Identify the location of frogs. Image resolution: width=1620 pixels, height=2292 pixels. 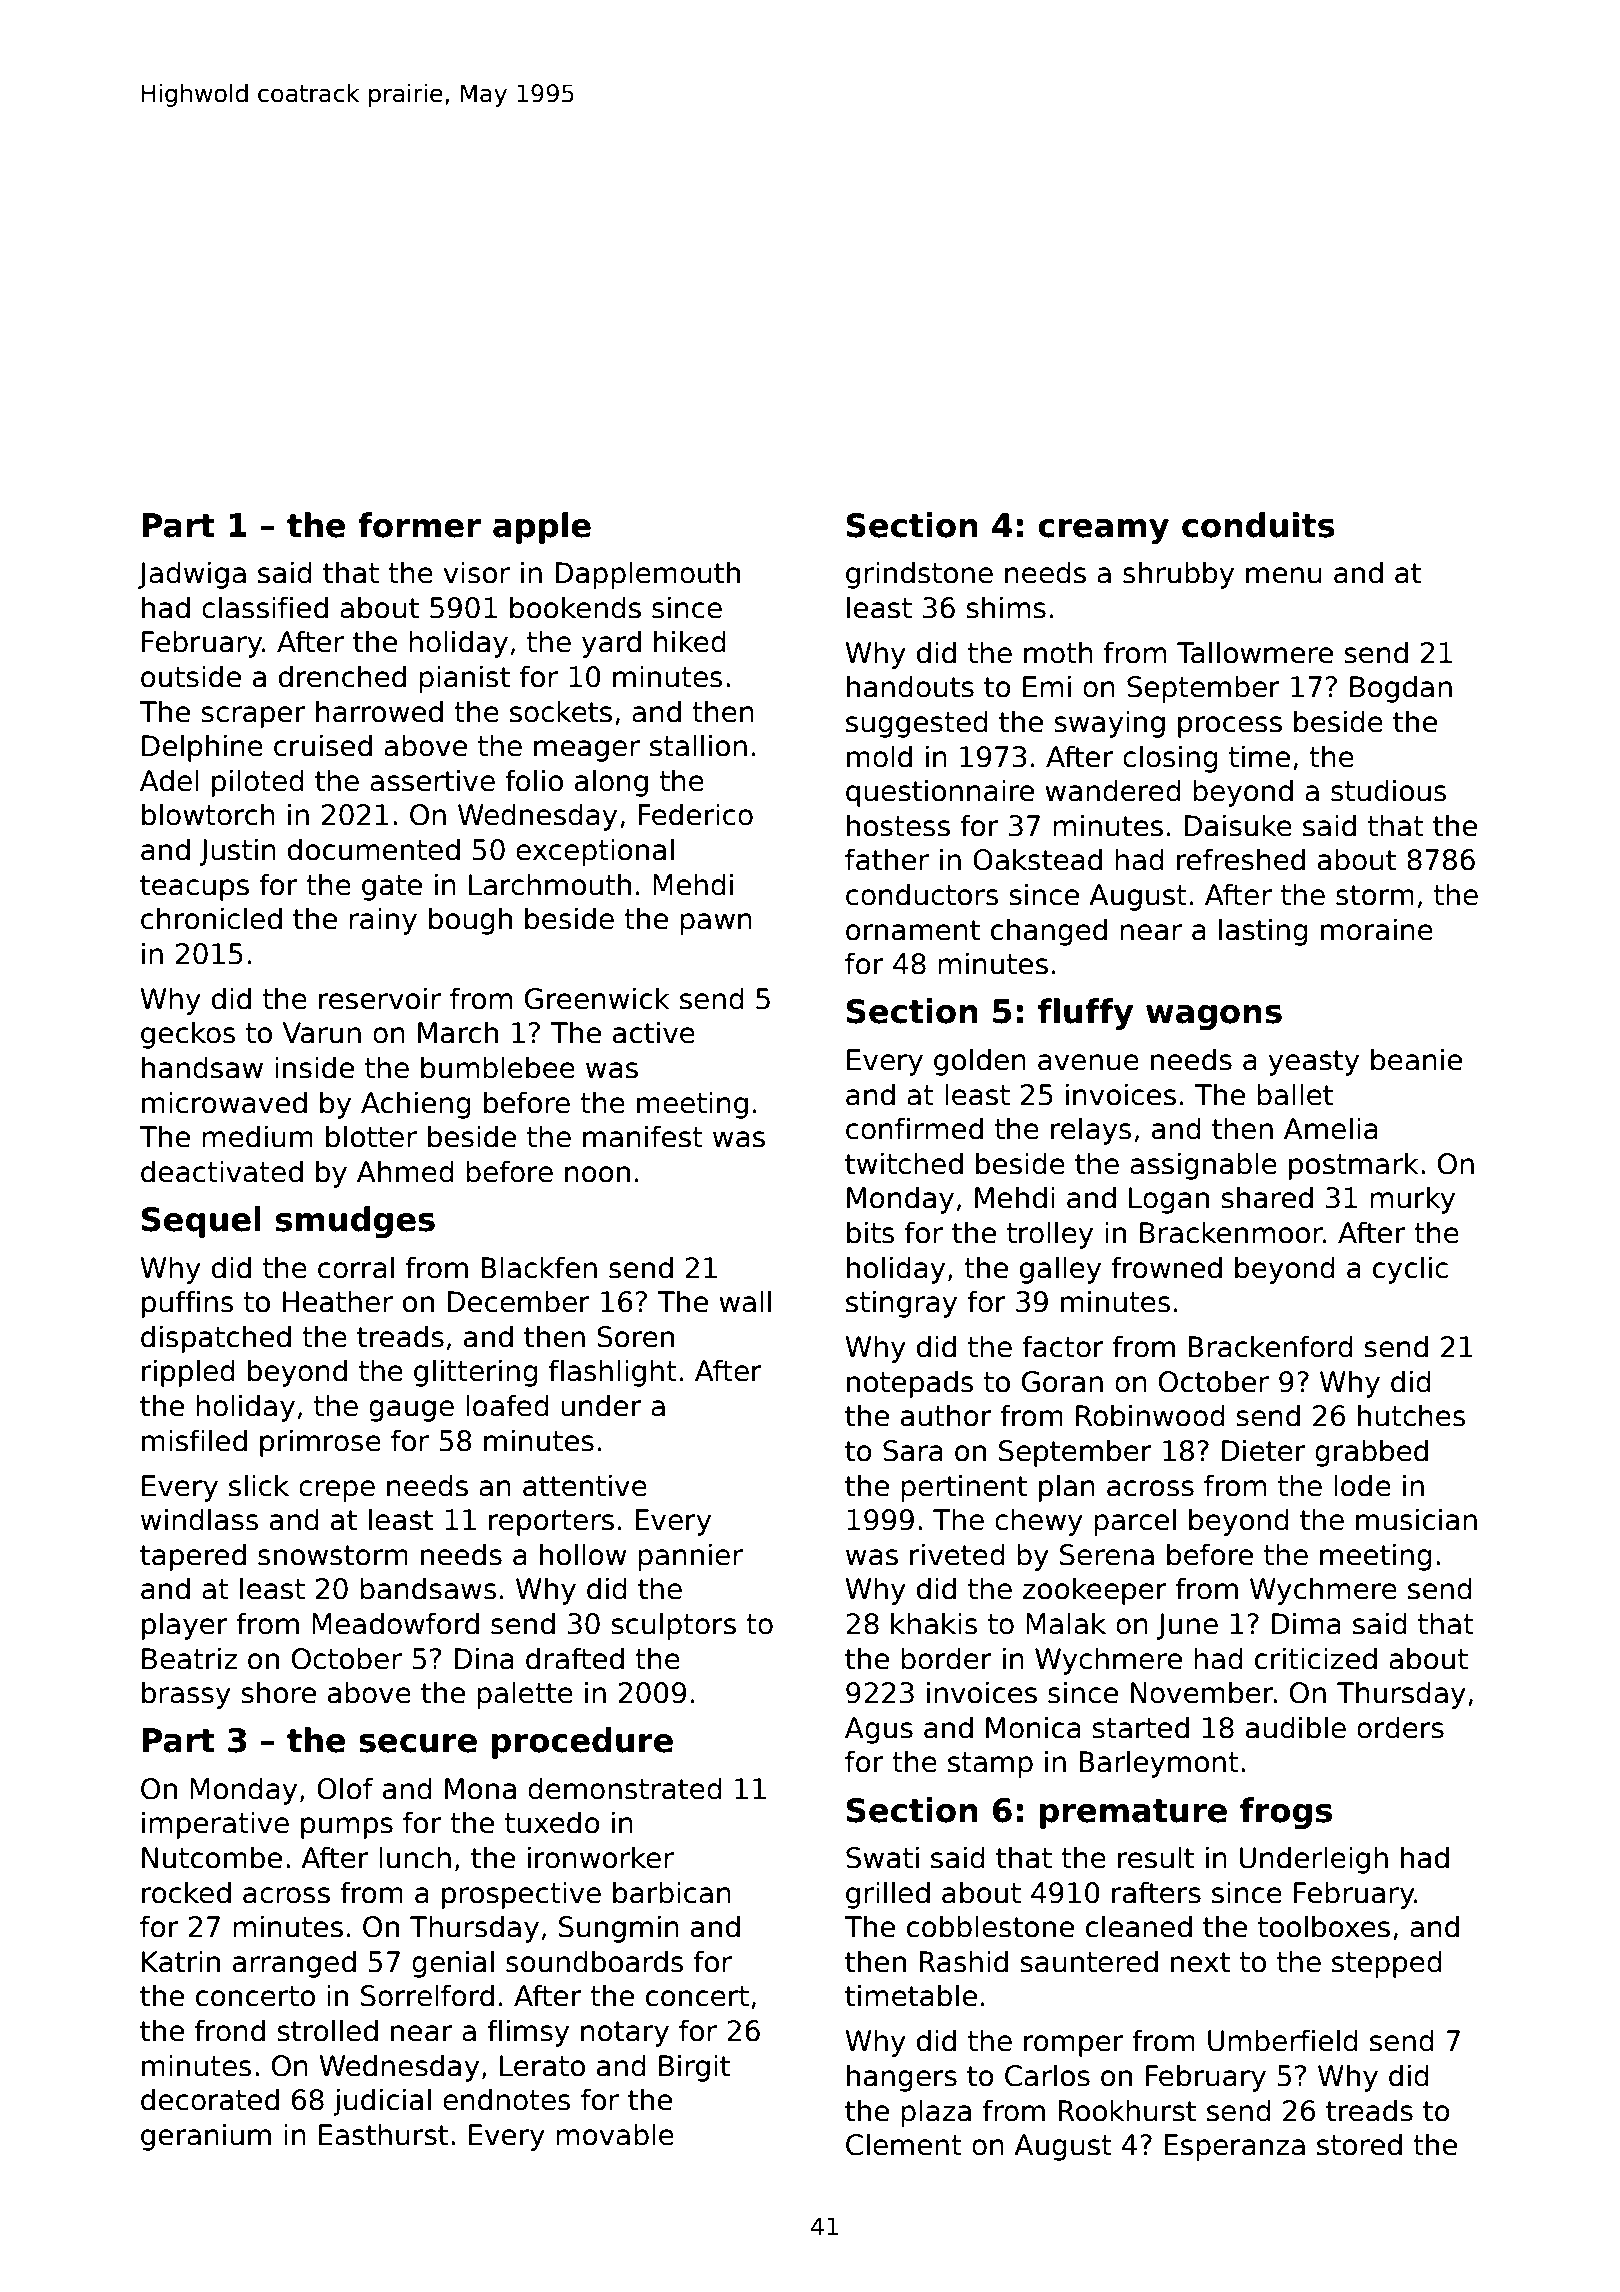
(1286, 1813).
